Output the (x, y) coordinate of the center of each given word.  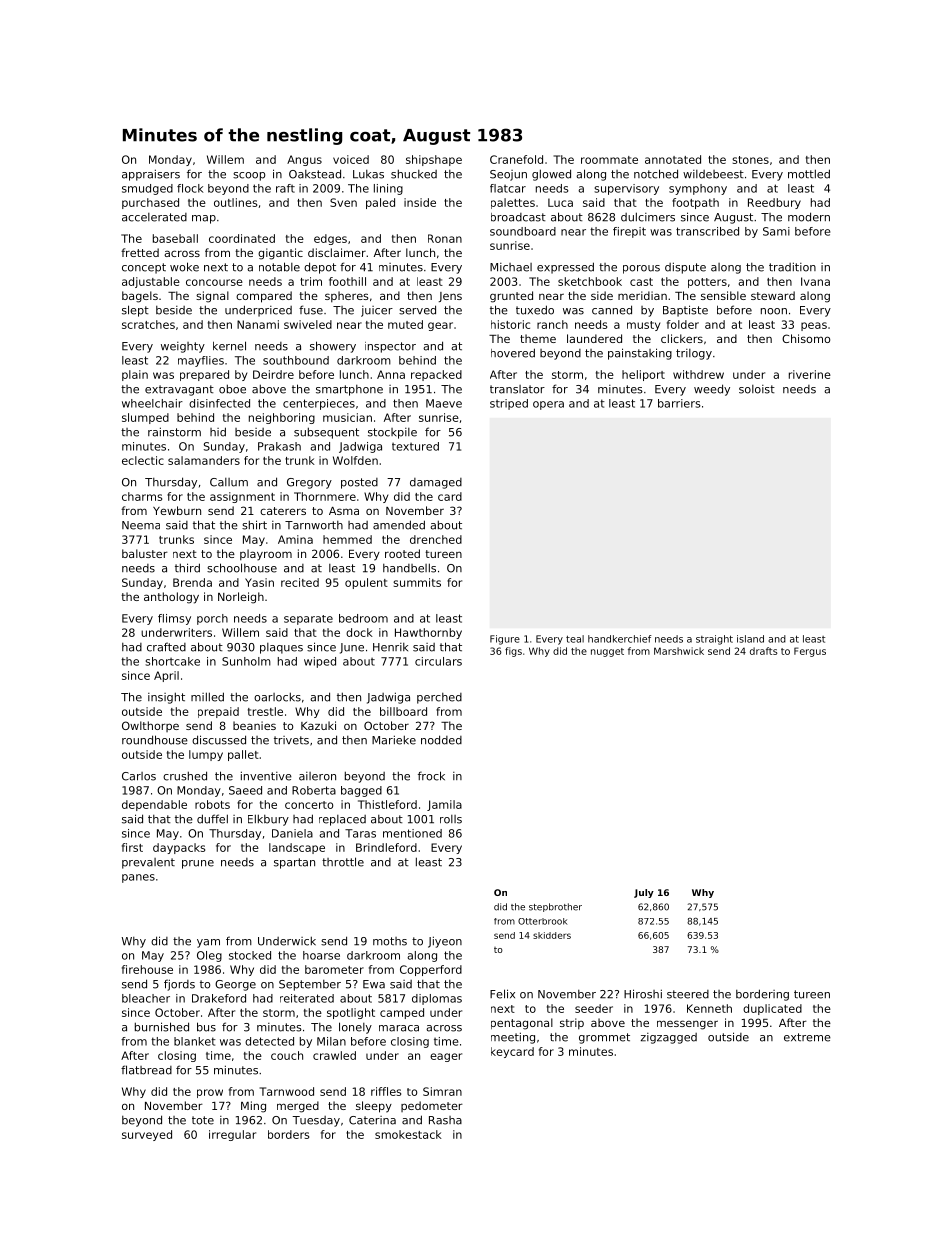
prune (198, 864)
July (644, 893)
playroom (266, 555)
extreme (807, 1037)
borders (288, 1134)
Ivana (815, 281)
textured (415, 446)
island (750, 639)
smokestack (408, 1134)
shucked (414, 174)
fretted (140, 252)
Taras (360, 833)
